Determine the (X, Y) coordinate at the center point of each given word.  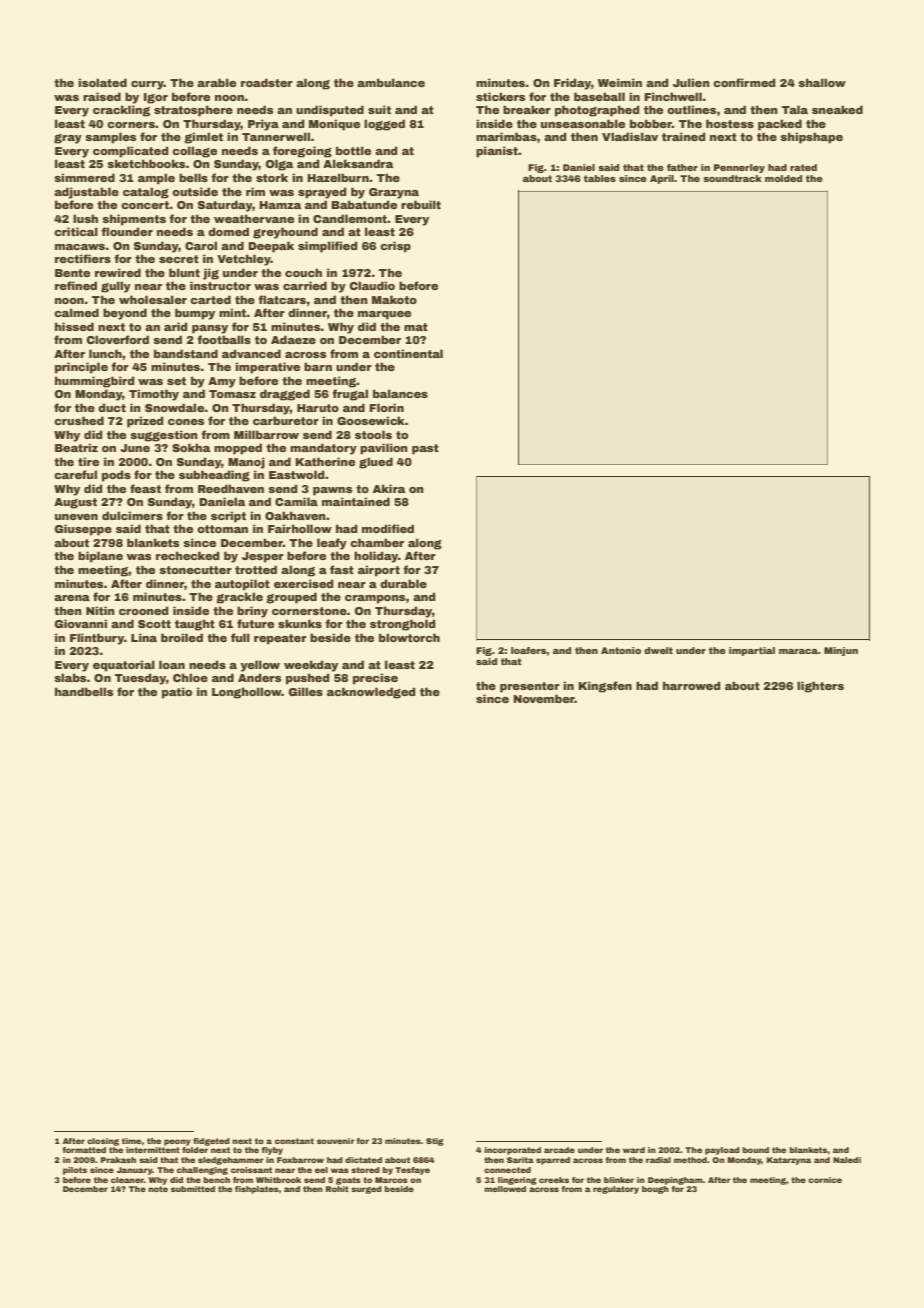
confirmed (744, 82)
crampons (375, 599)
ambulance (391, 82)
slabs (70, 677)
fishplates (257, 1190)
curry (147, 85)
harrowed (691, 685)
